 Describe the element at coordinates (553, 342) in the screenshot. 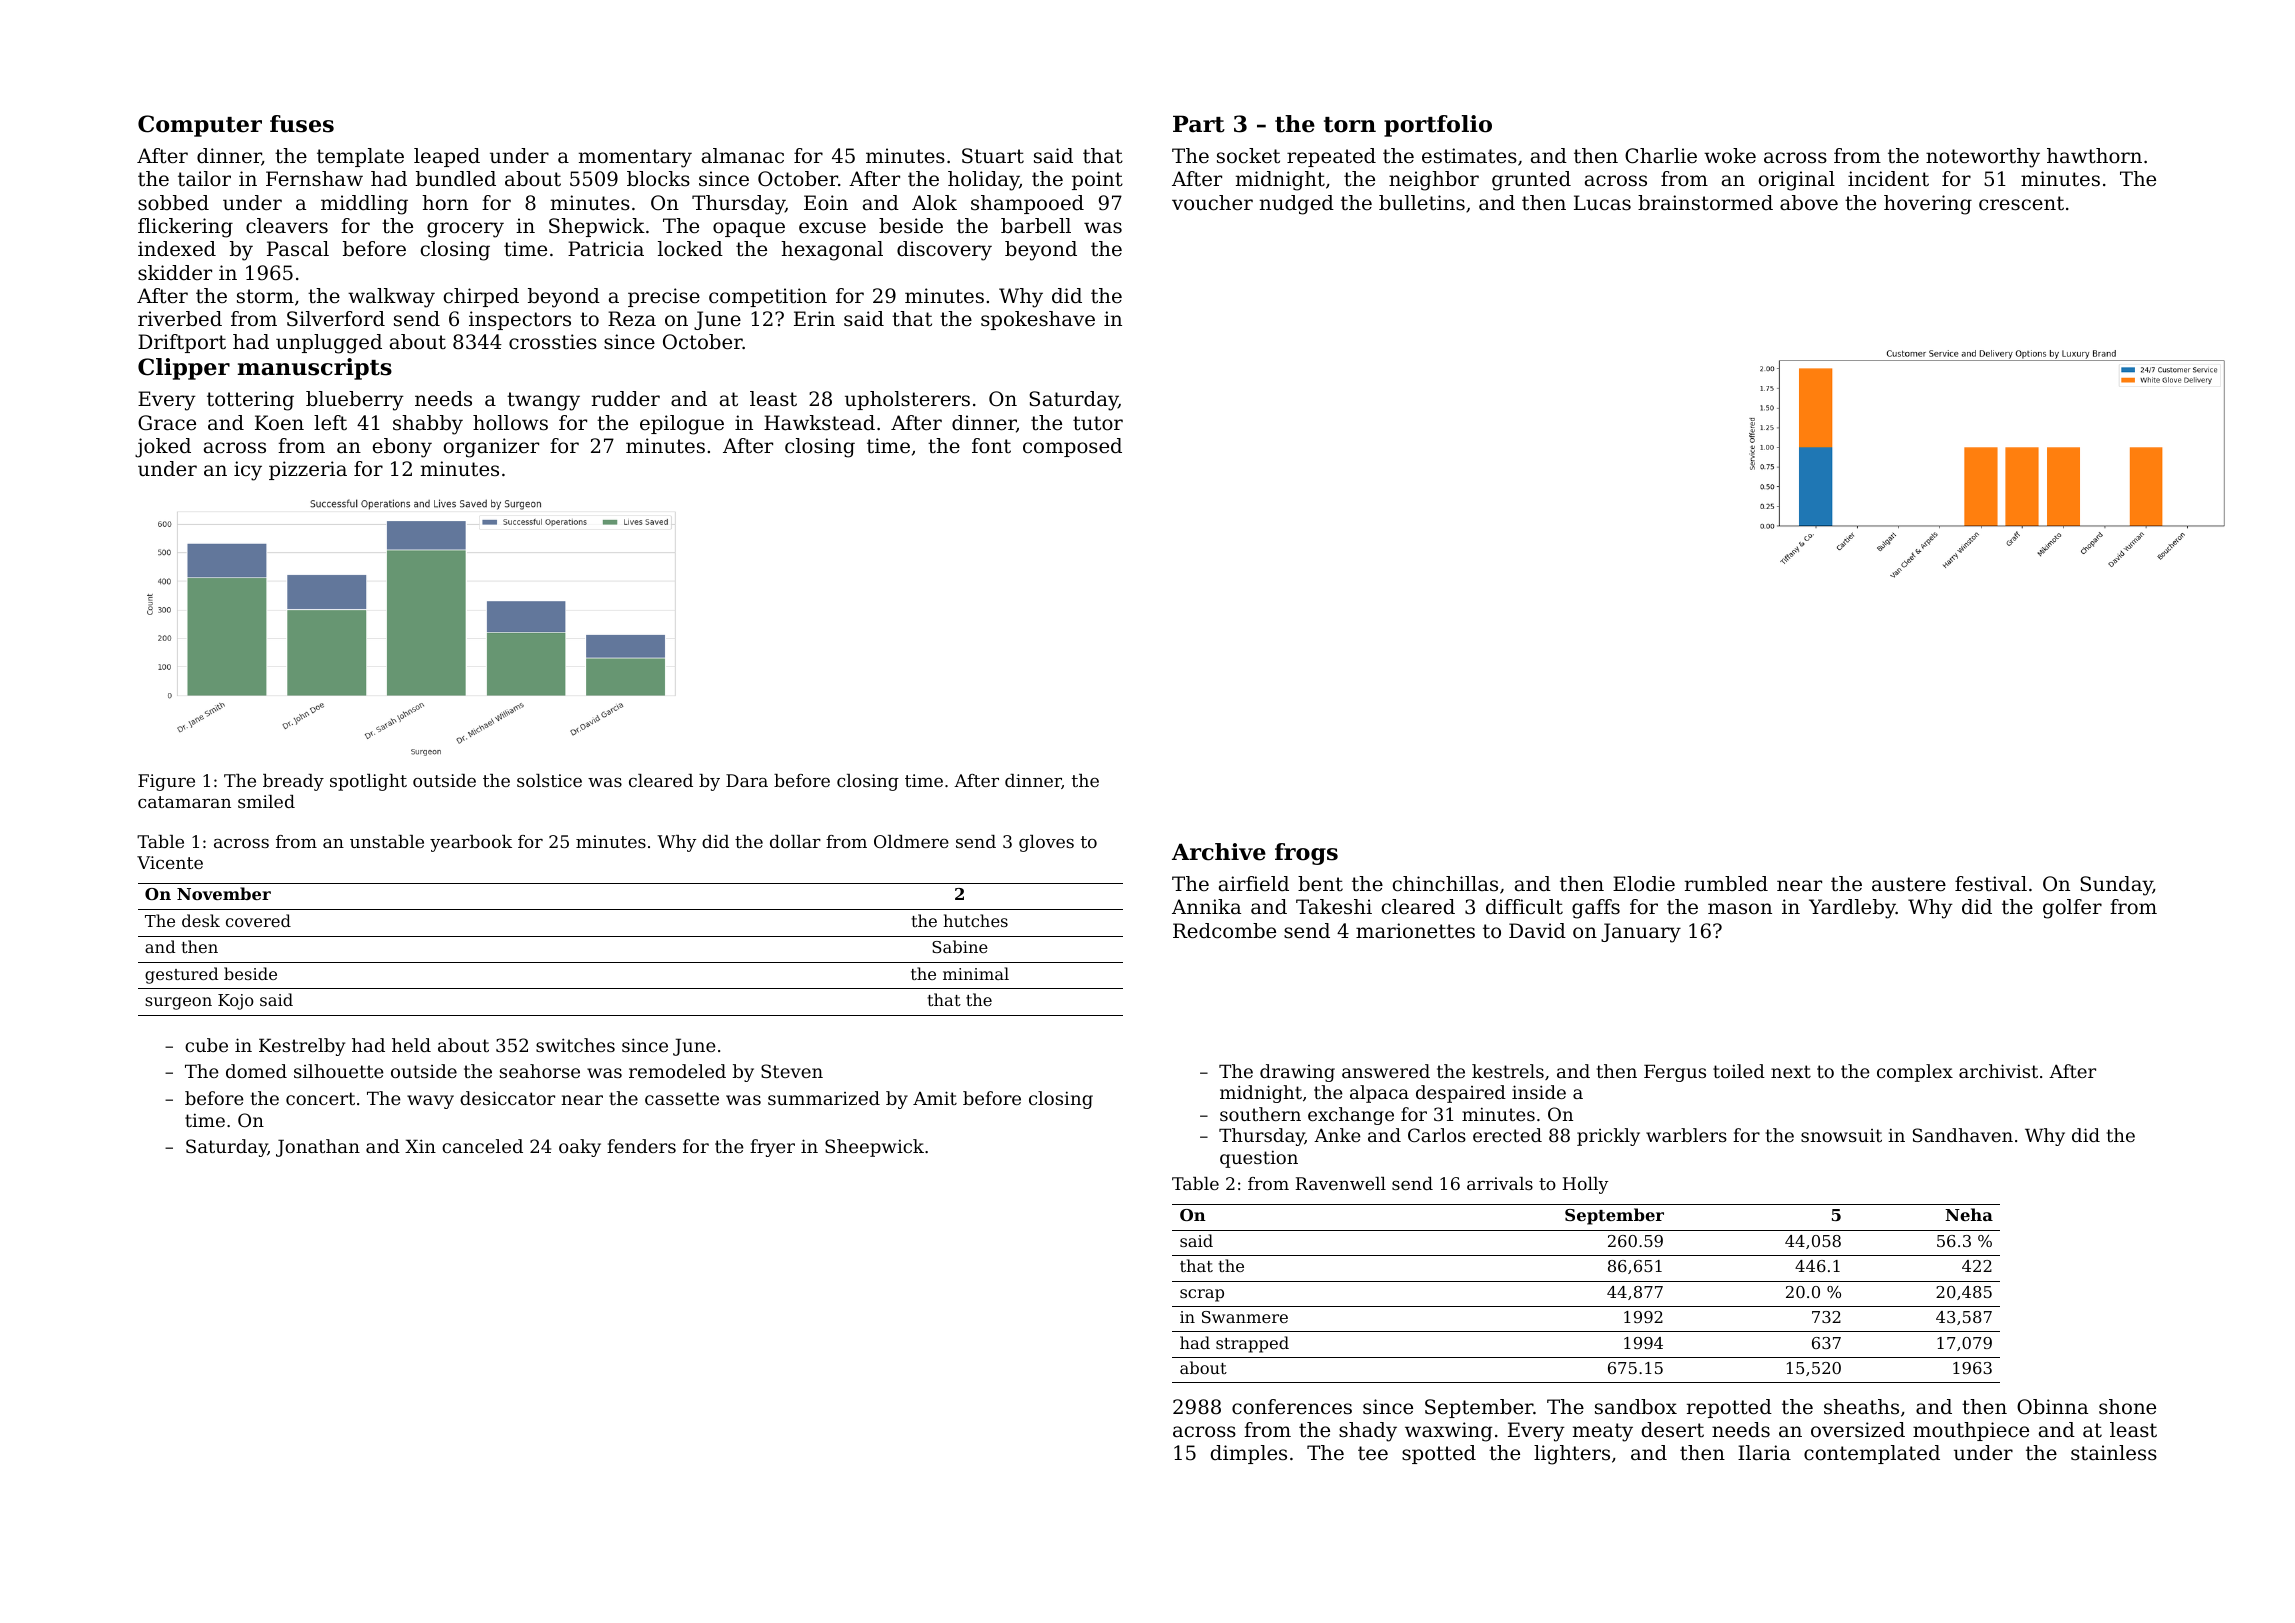

I see `crossties` at that location.
